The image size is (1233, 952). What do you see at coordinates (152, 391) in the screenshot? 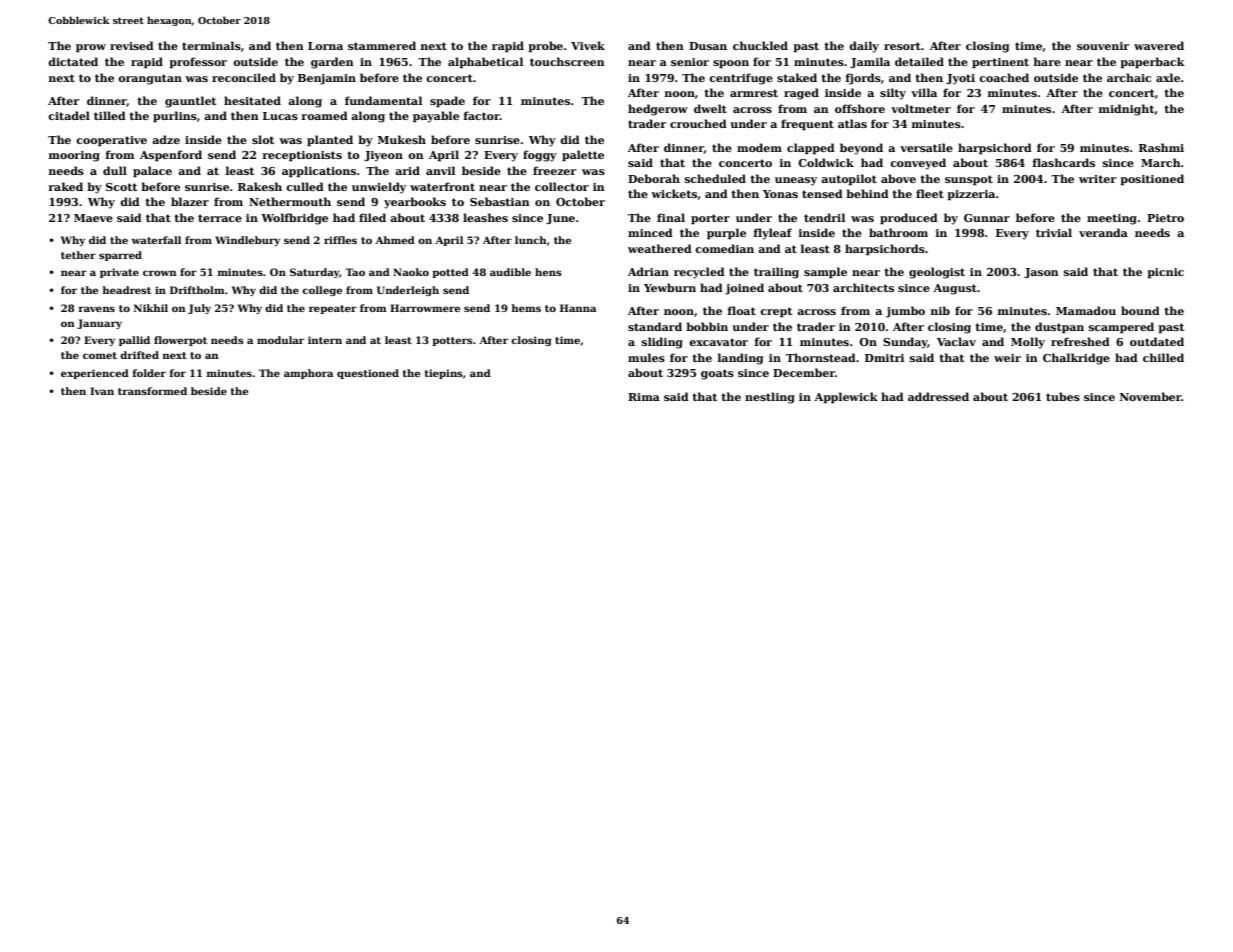
I see `transformed` at bounding box center [152, 391].
